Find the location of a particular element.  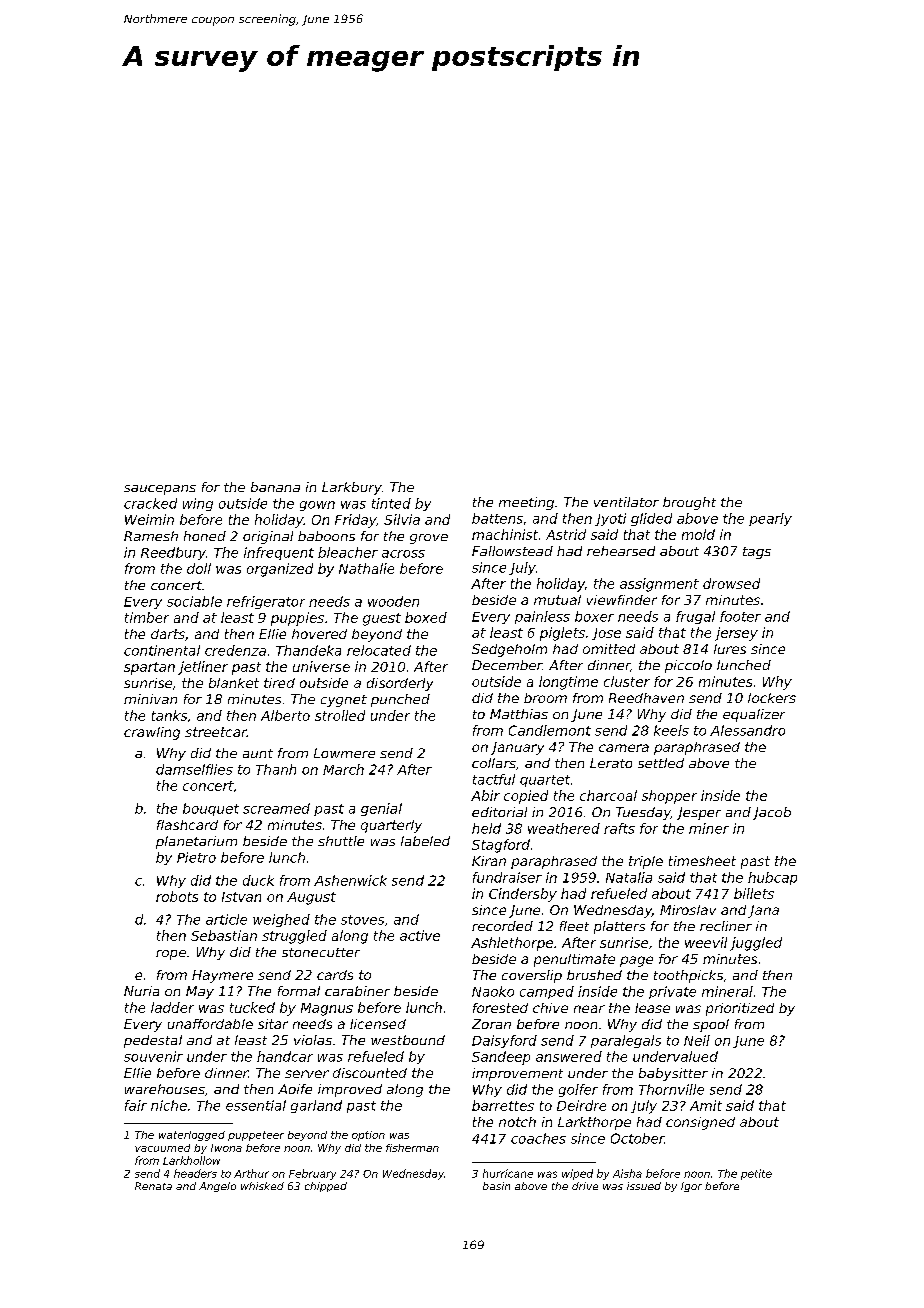

coaches is located at coordinates (538, 1138).
